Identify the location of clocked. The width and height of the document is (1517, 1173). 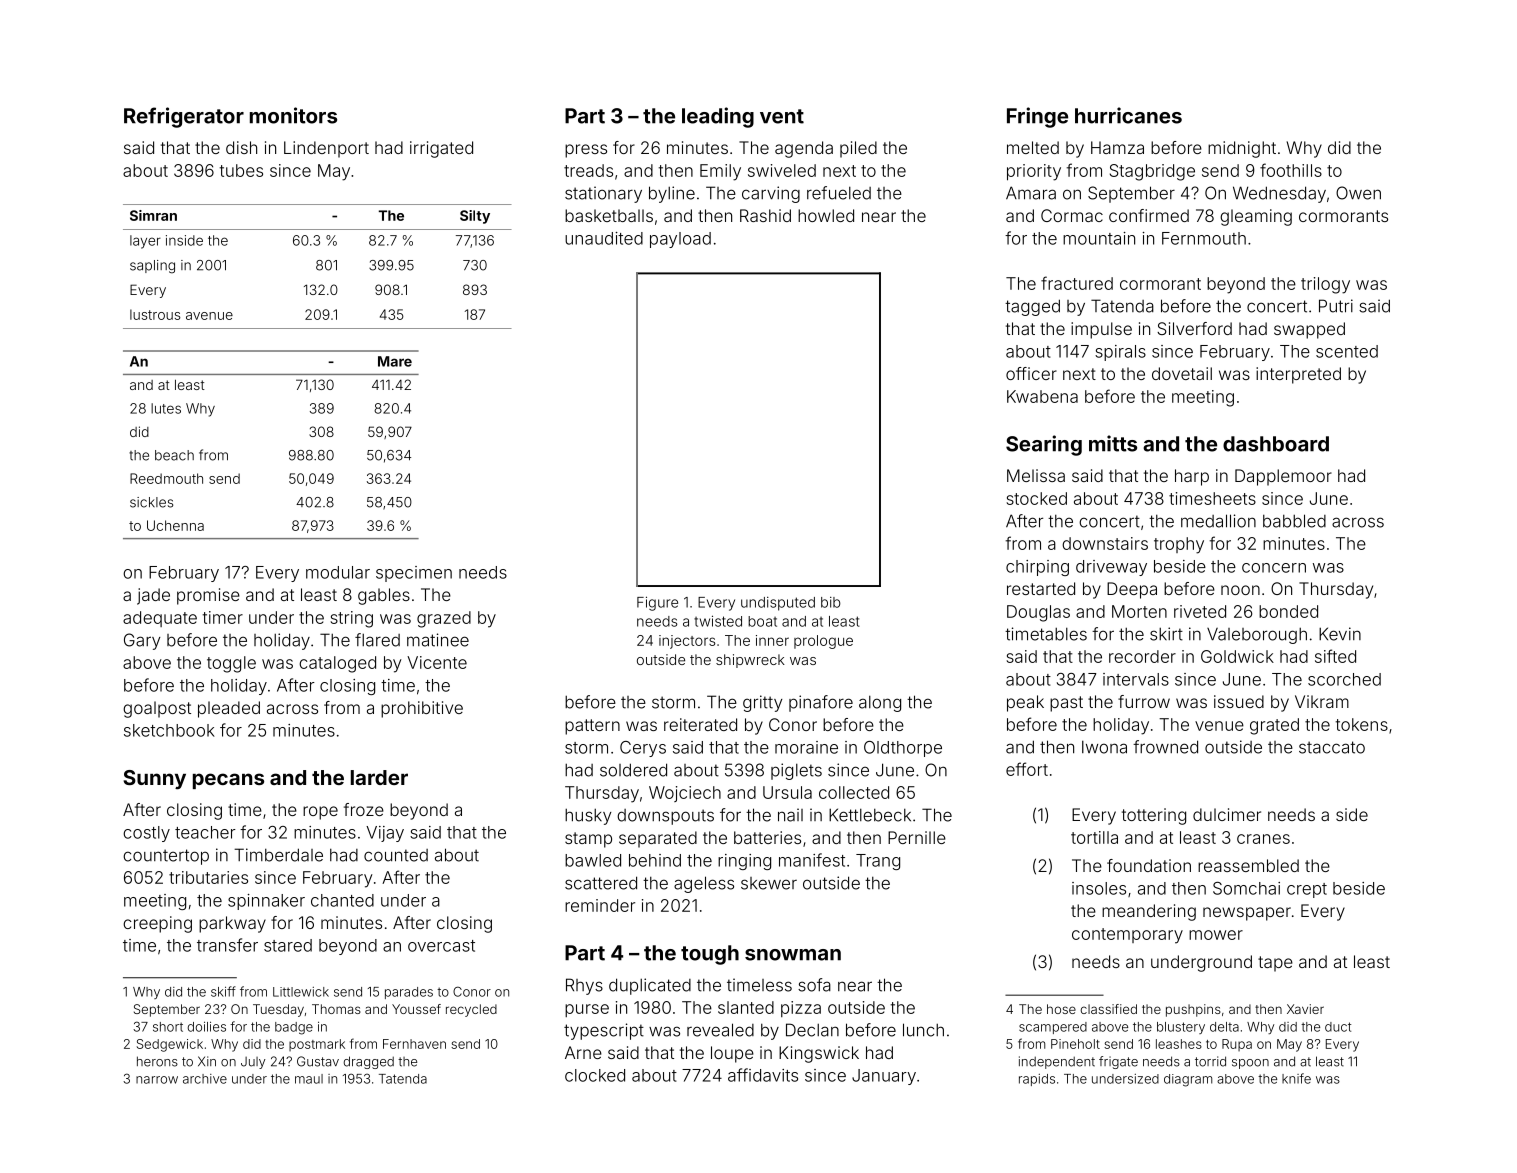
(595, 1075).
